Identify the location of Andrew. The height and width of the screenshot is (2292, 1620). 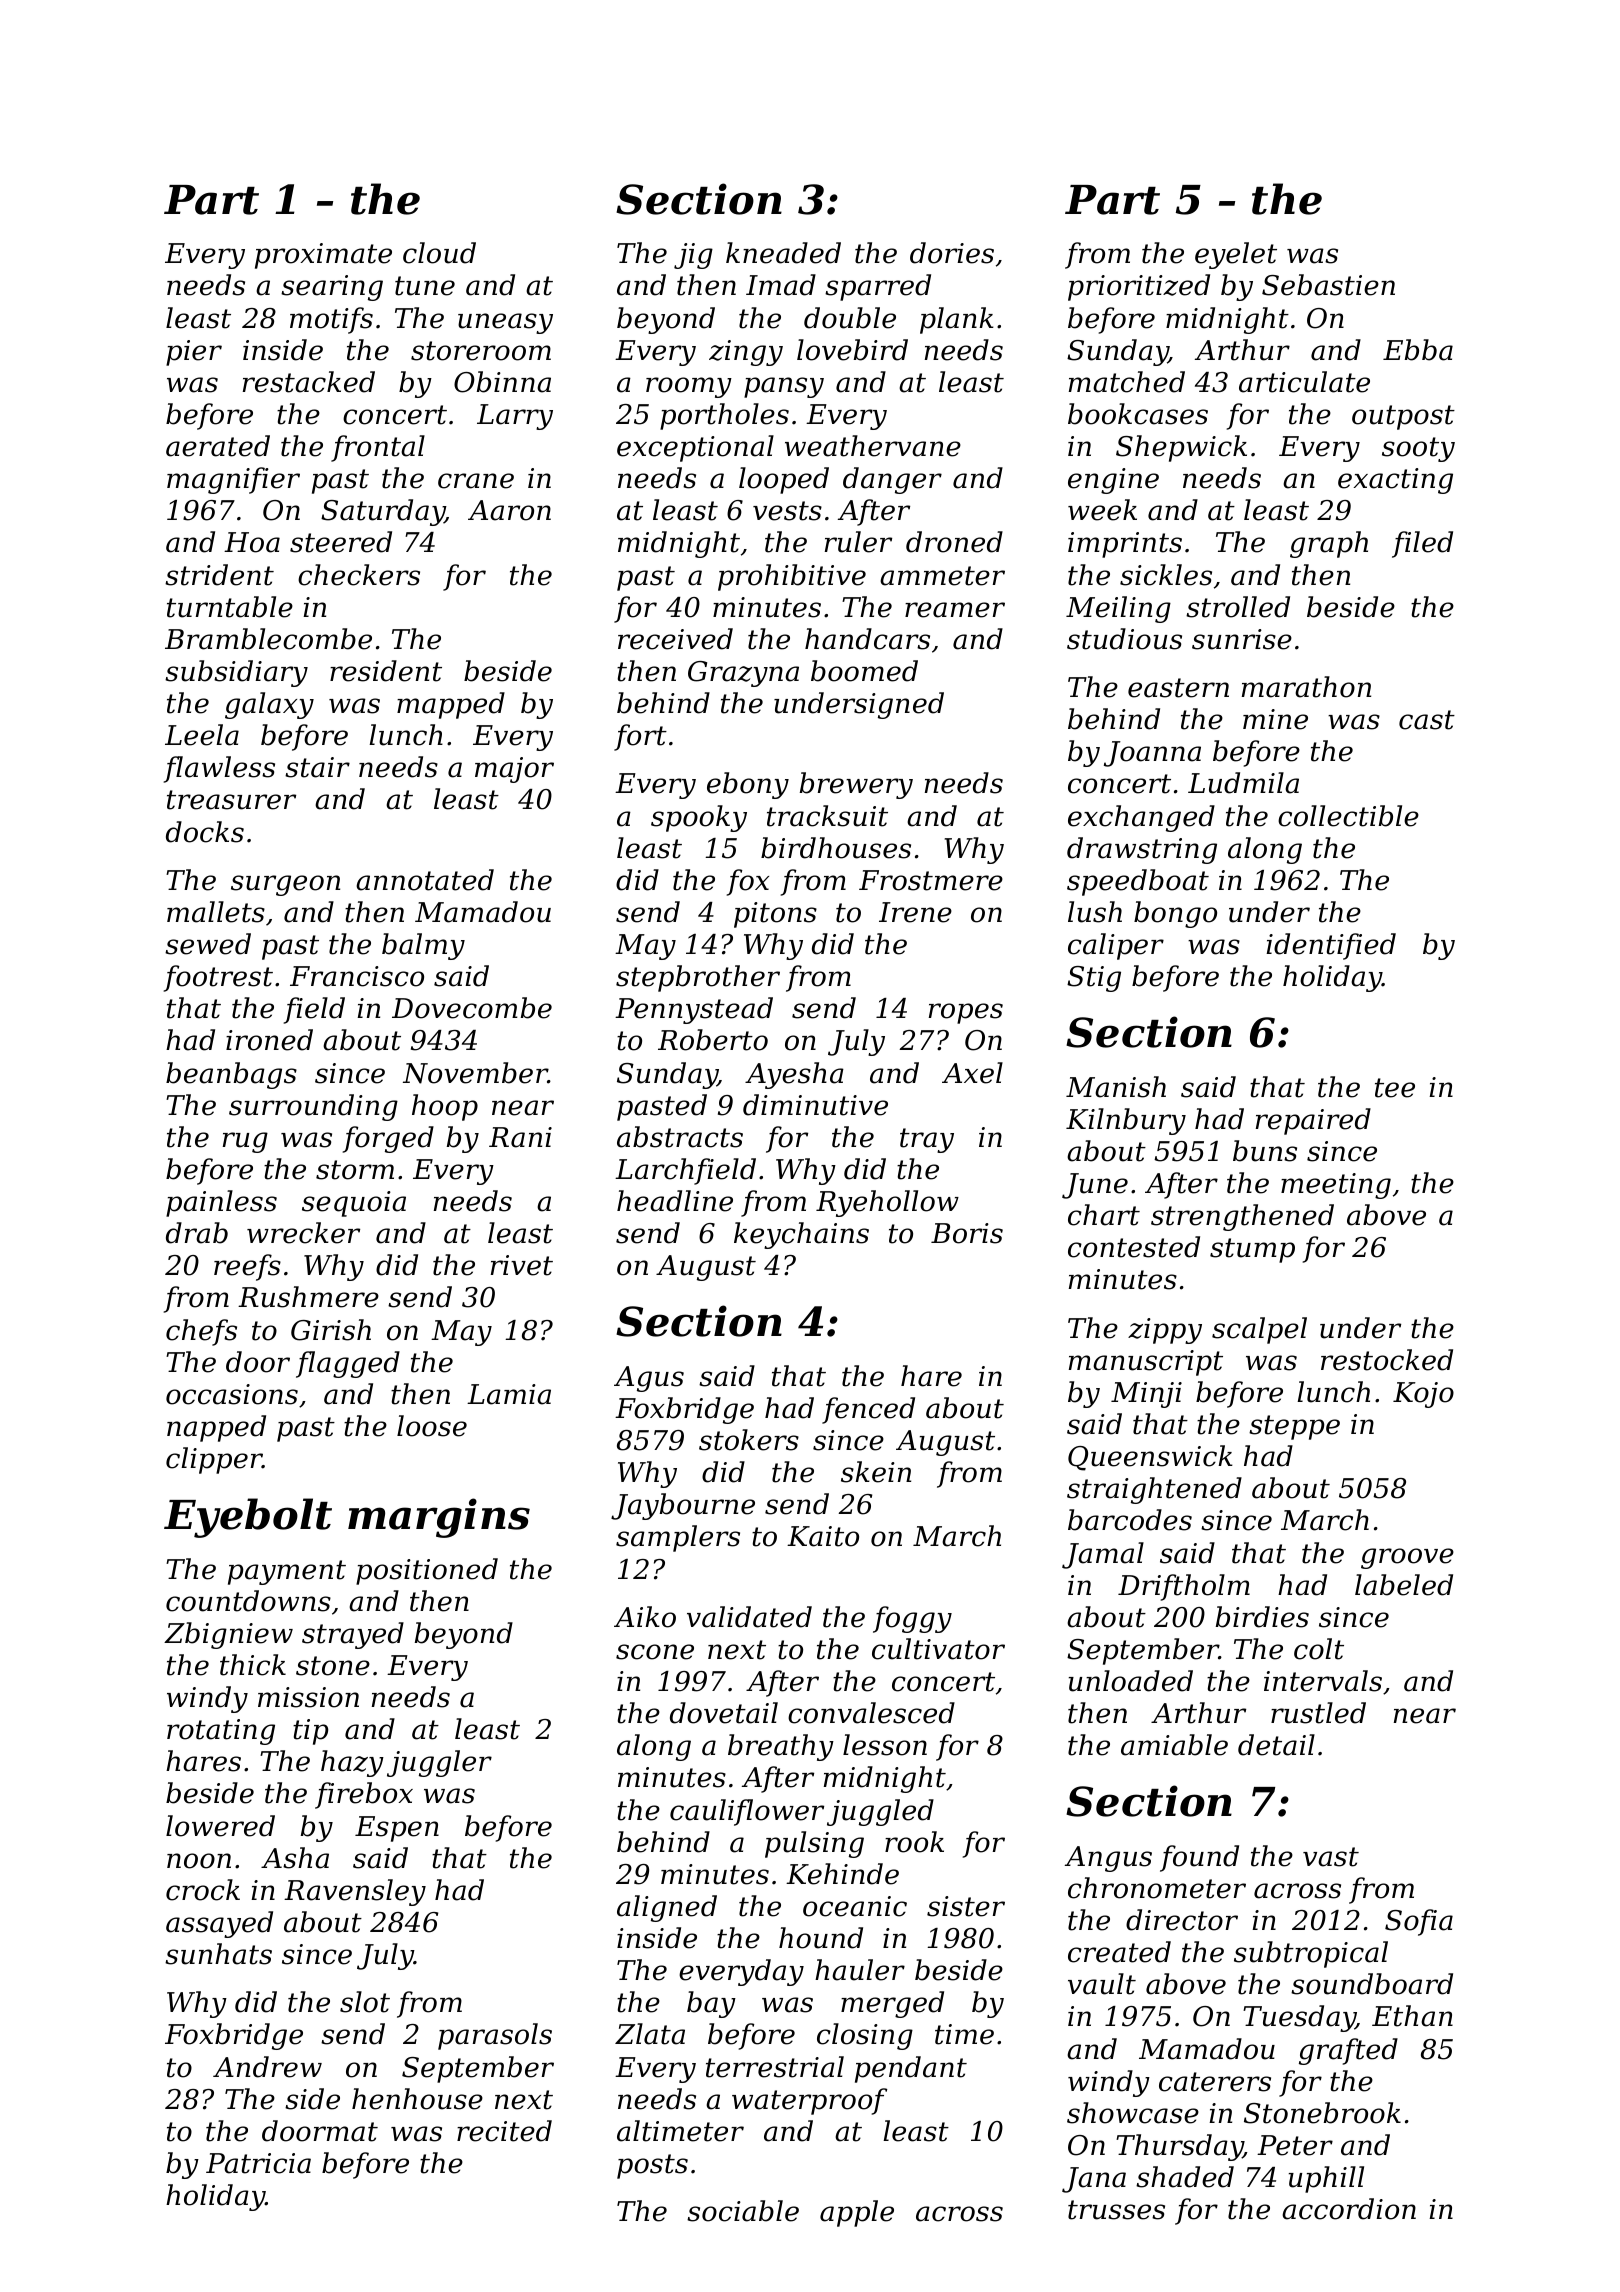
(267, 2067).
